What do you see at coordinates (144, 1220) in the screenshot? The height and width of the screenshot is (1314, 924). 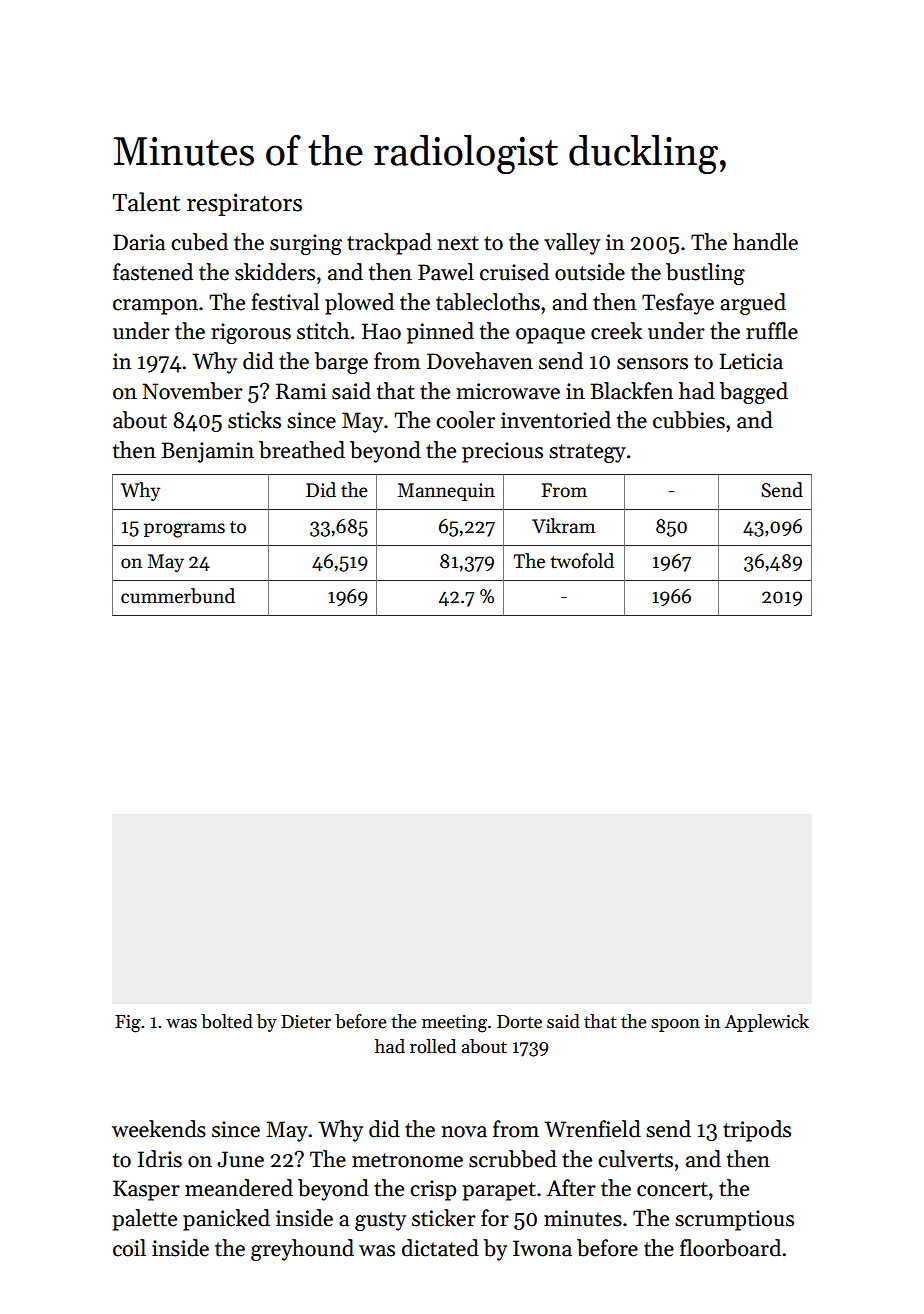 I see `palette` at bounding box center [144, 1220].
